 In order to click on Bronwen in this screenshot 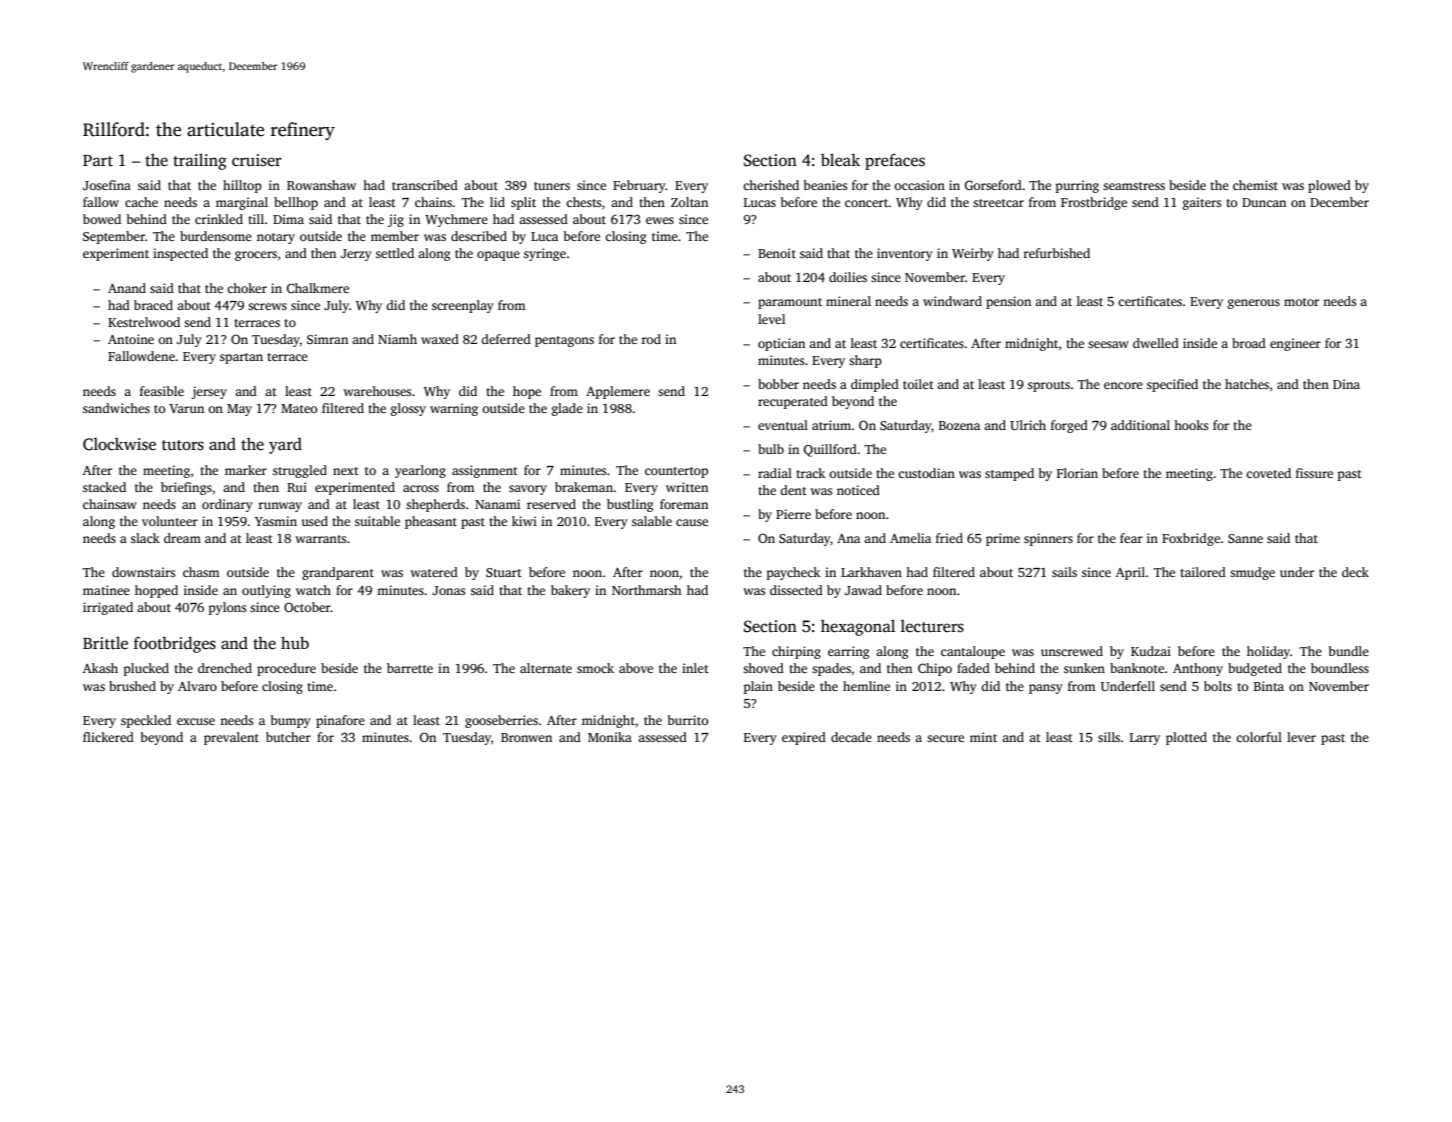, I will do `click(526, 737)`.
